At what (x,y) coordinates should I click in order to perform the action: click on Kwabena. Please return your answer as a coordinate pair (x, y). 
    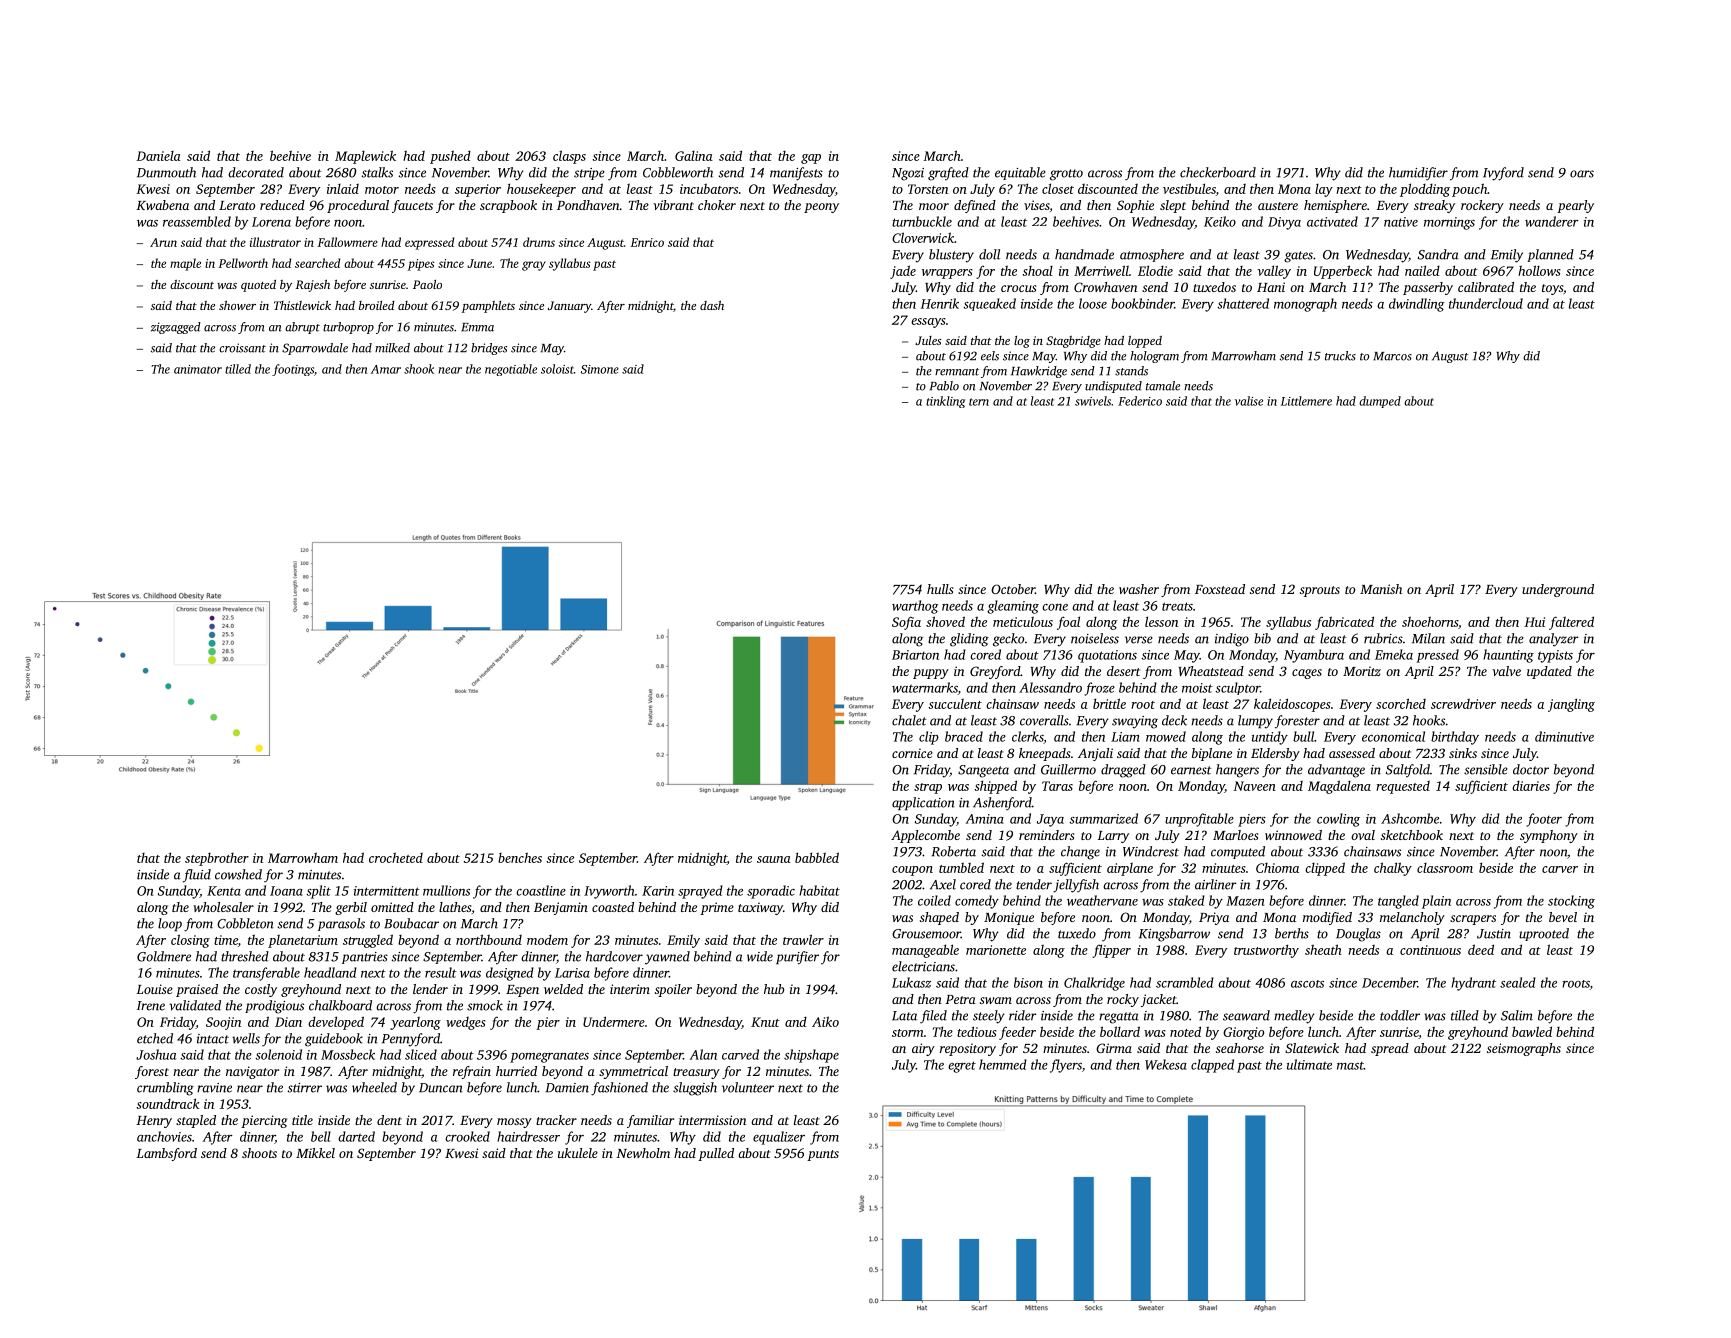
    Looking at the image, I should click on (162, 205).
